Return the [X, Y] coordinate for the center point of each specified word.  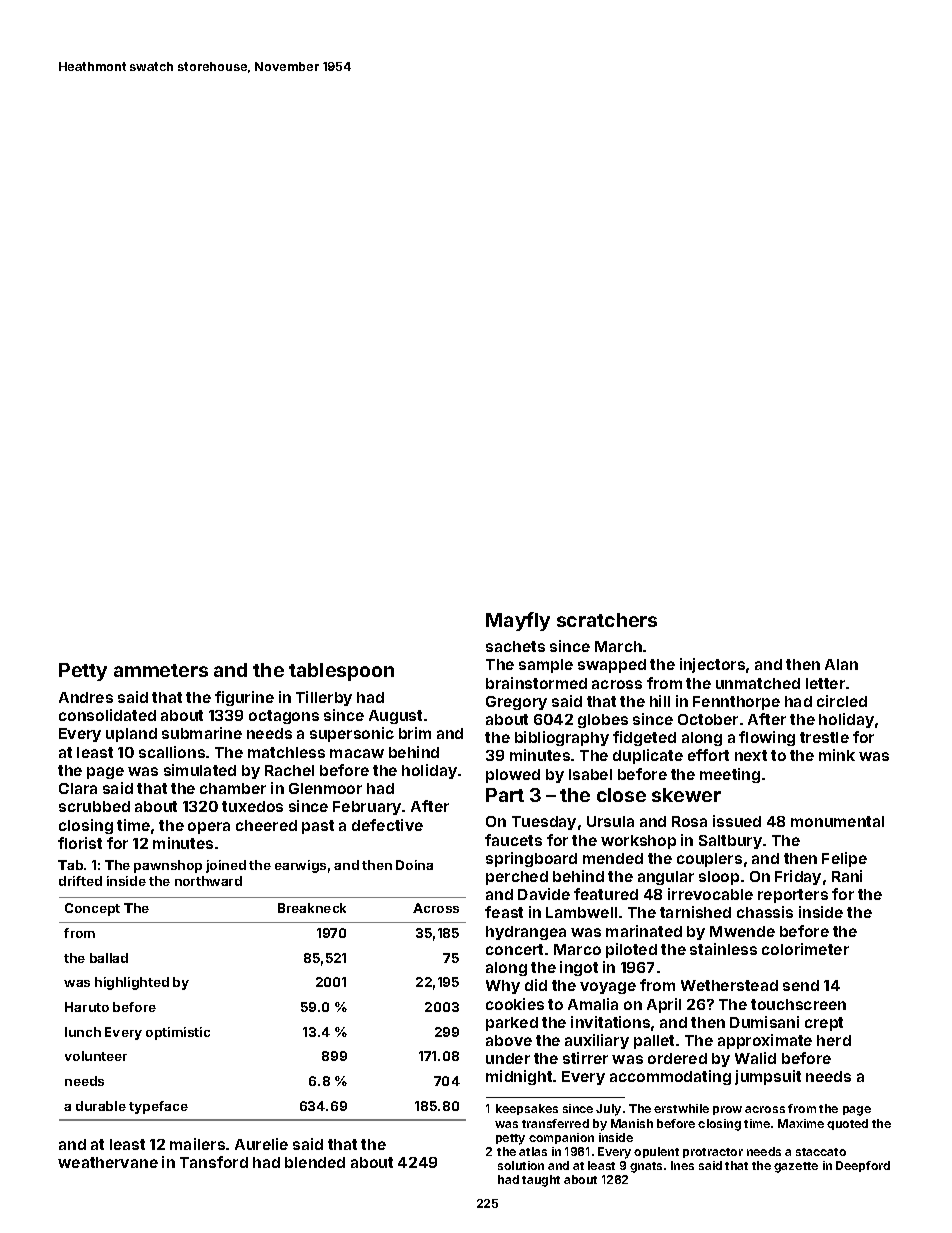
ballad [109, 958]
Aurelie [261, 1144]
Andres [86, 697]
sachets [515, 646]
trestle [824, 737]
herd [834, 1040]
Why [503, 987]
